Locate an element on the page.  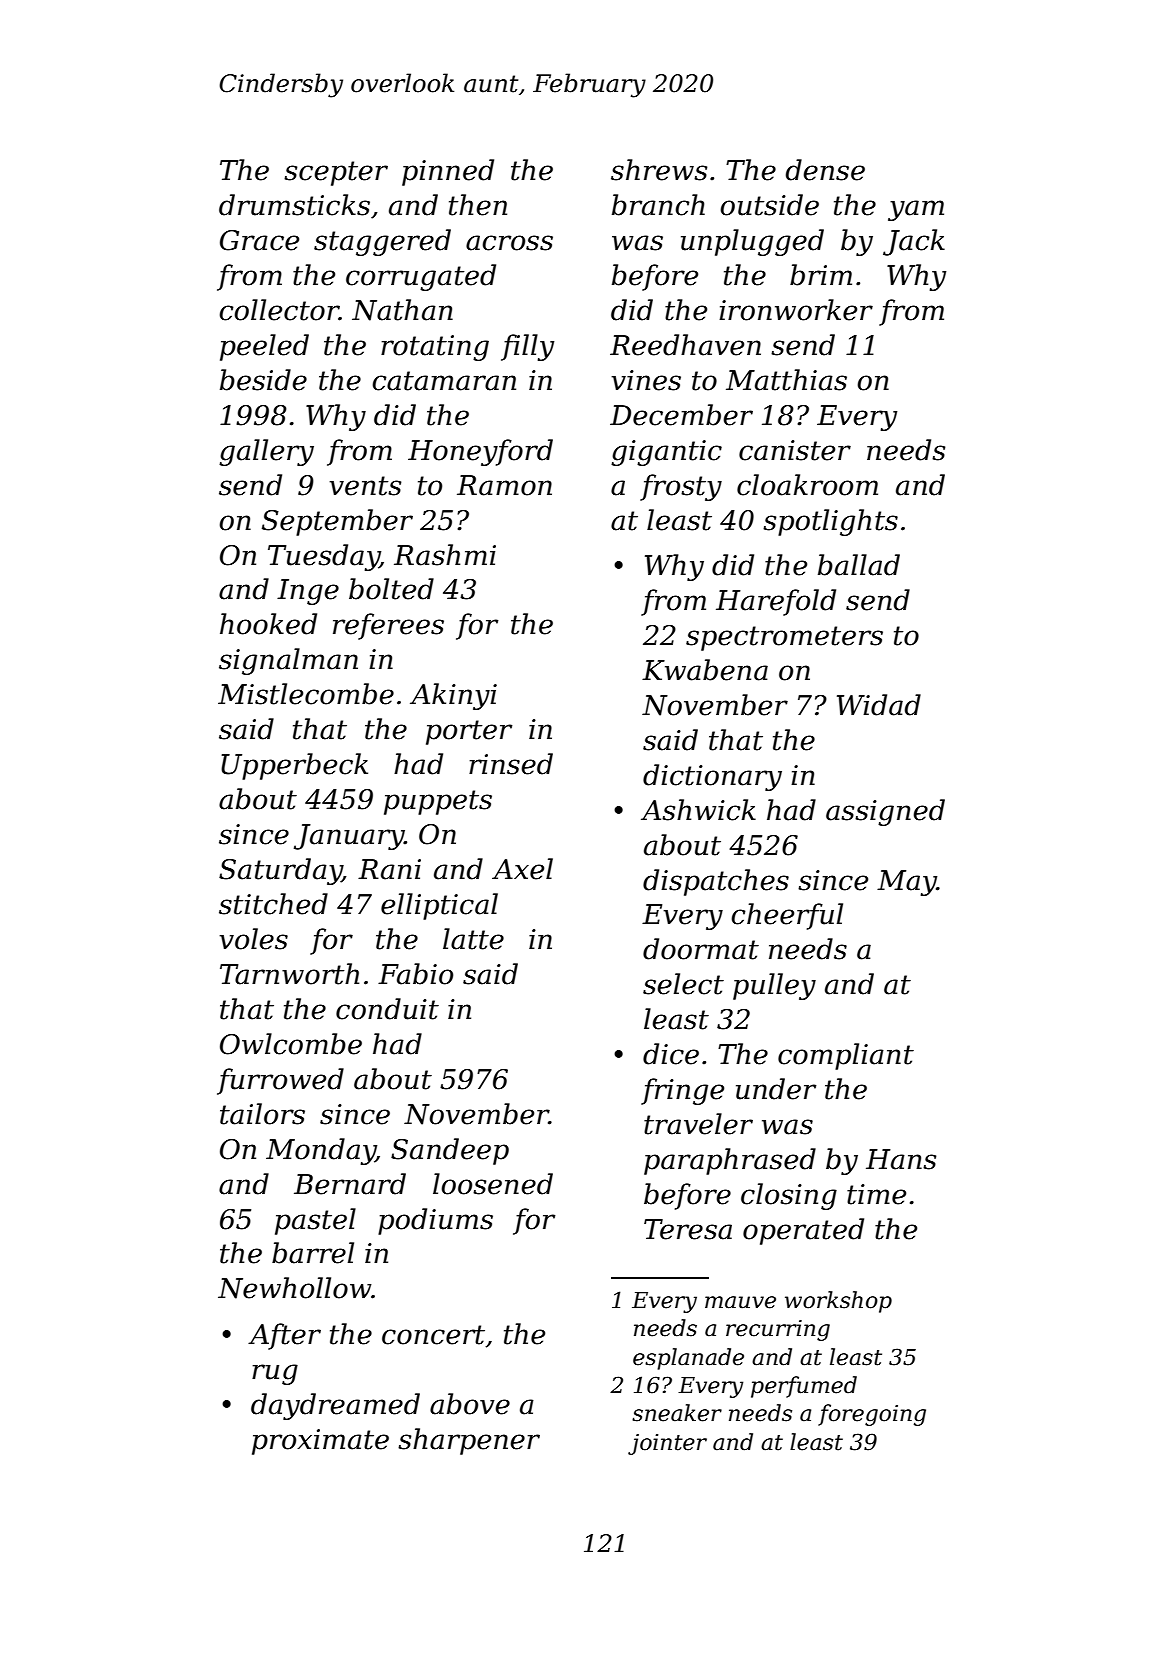
cheerful is located at coordinates (787, 916).
